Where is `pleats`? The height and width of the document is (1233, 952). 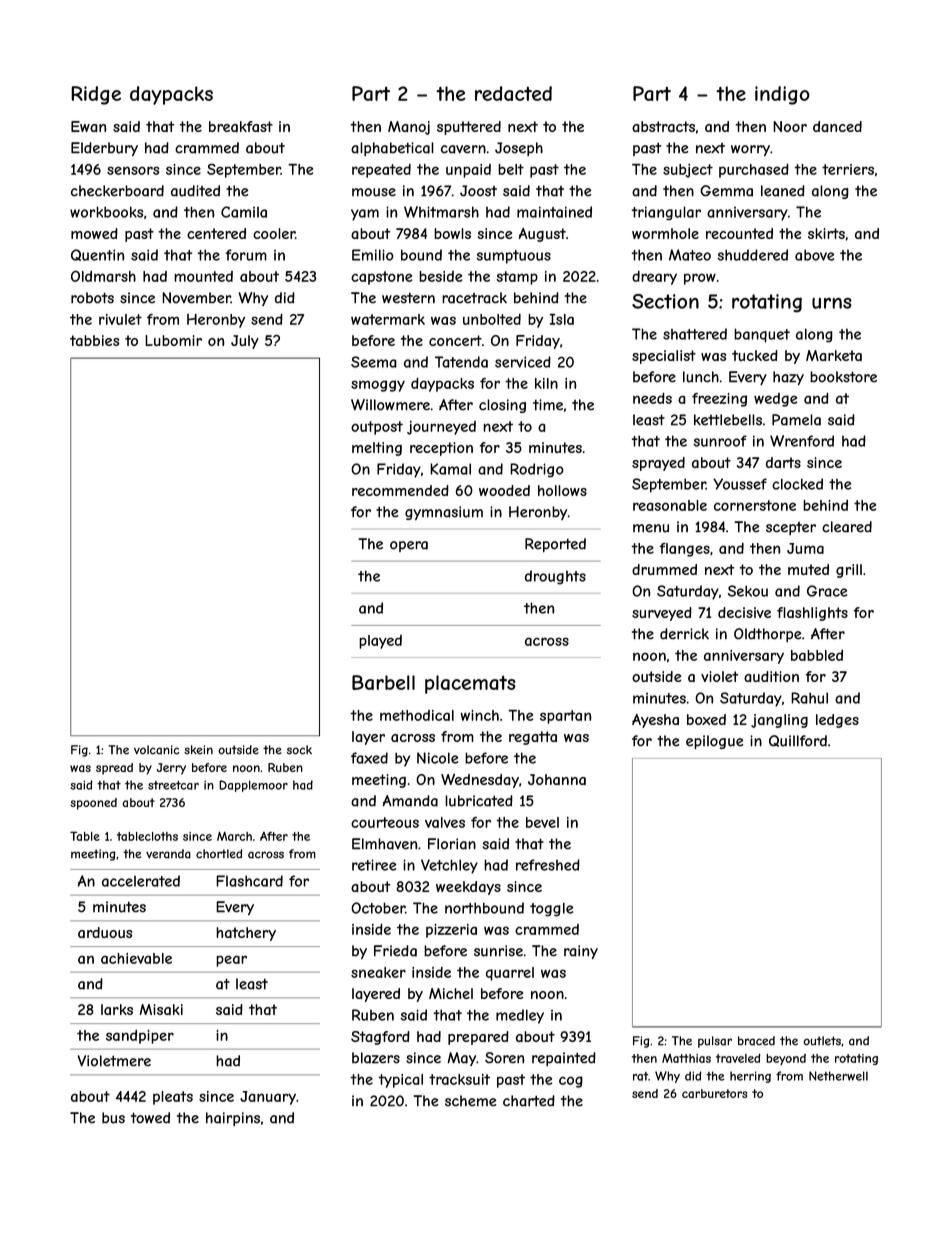
pleats is located at coordinates (173, 1098).
